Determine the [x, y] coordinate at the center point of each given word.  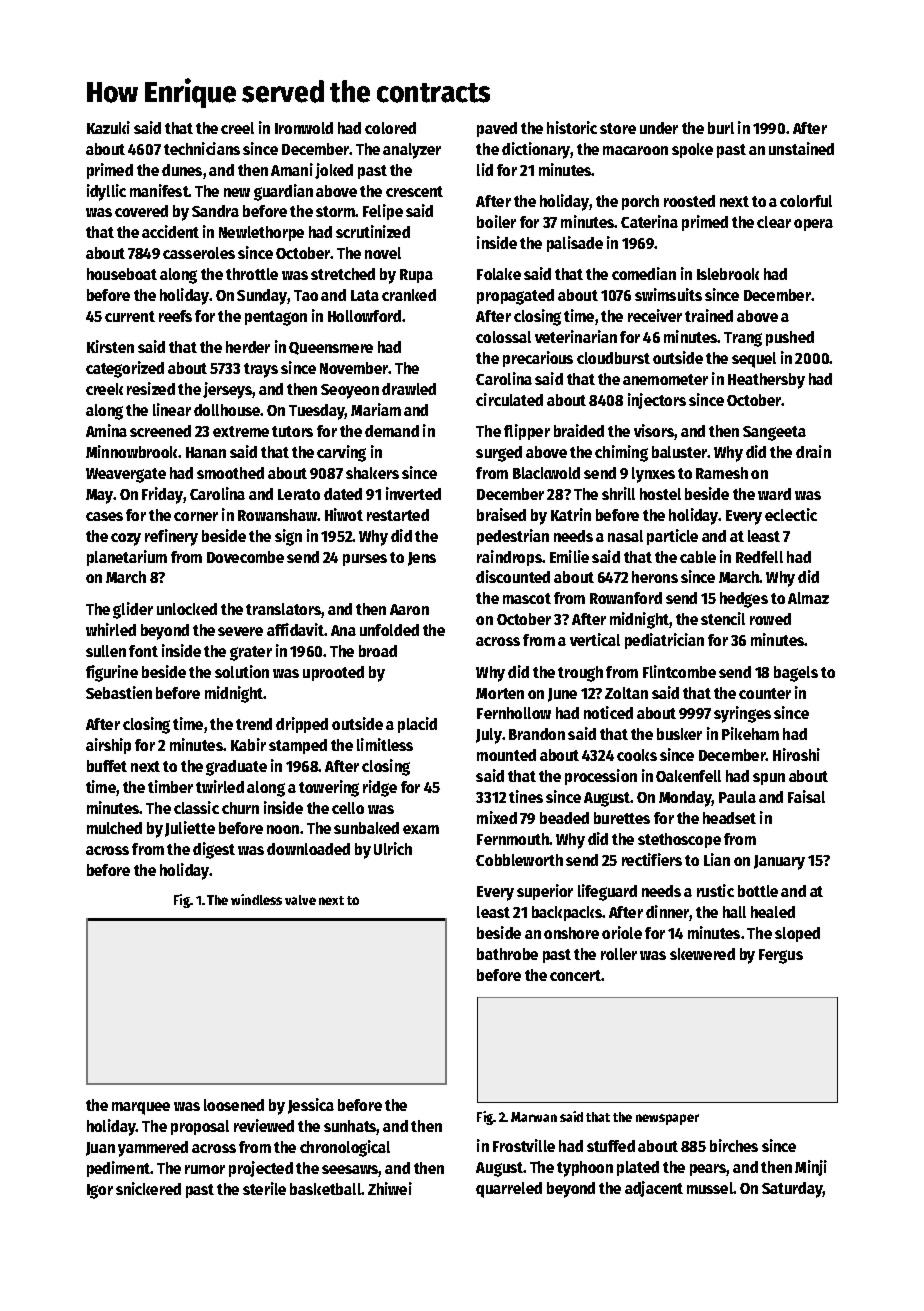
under [659, 128]
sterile [264, 1188]
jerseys [228, 390]
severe [240, 631]
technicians [202, 148]
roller [619, 954]
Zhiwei [390, 1188]
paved [497, 129]
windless [256, 899]
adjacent [654, 1189]
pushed [790, 338]
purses [365, 560]
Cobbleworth [519, 860]
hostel [660, 494]
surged [499, 454]
